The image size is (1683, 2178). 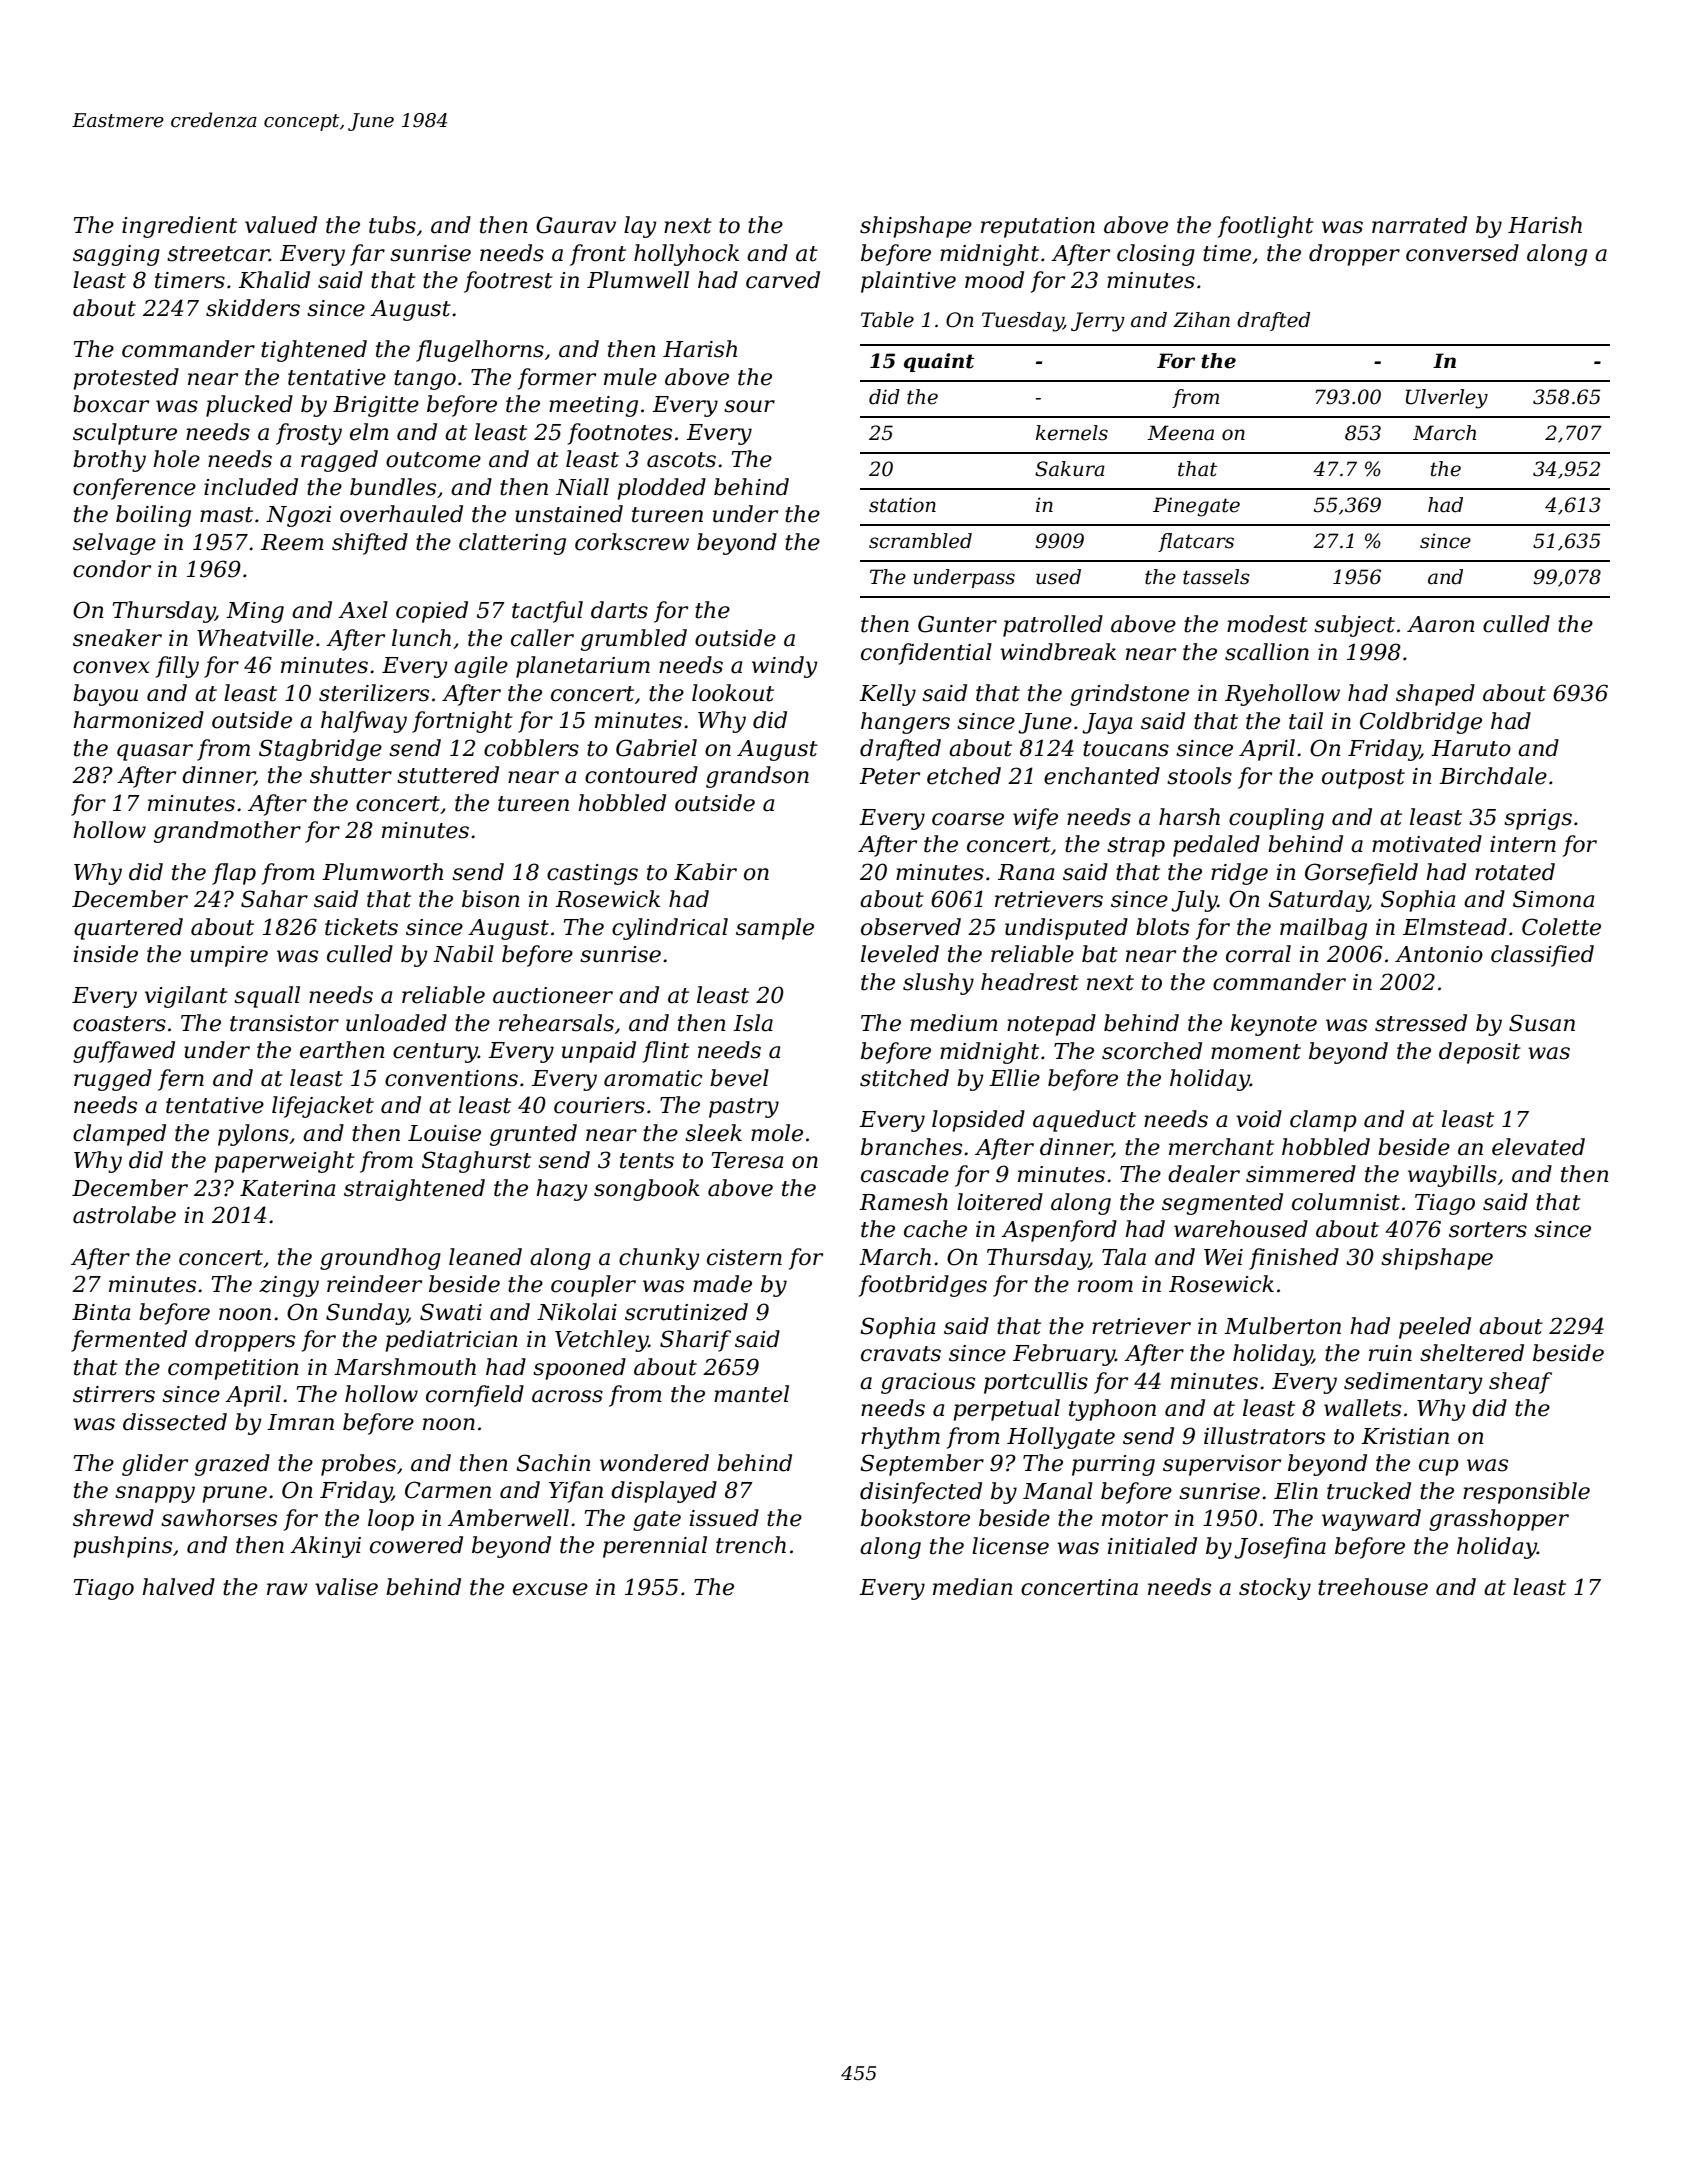 I want to click on outpost, so click(x=1363, y=779).
